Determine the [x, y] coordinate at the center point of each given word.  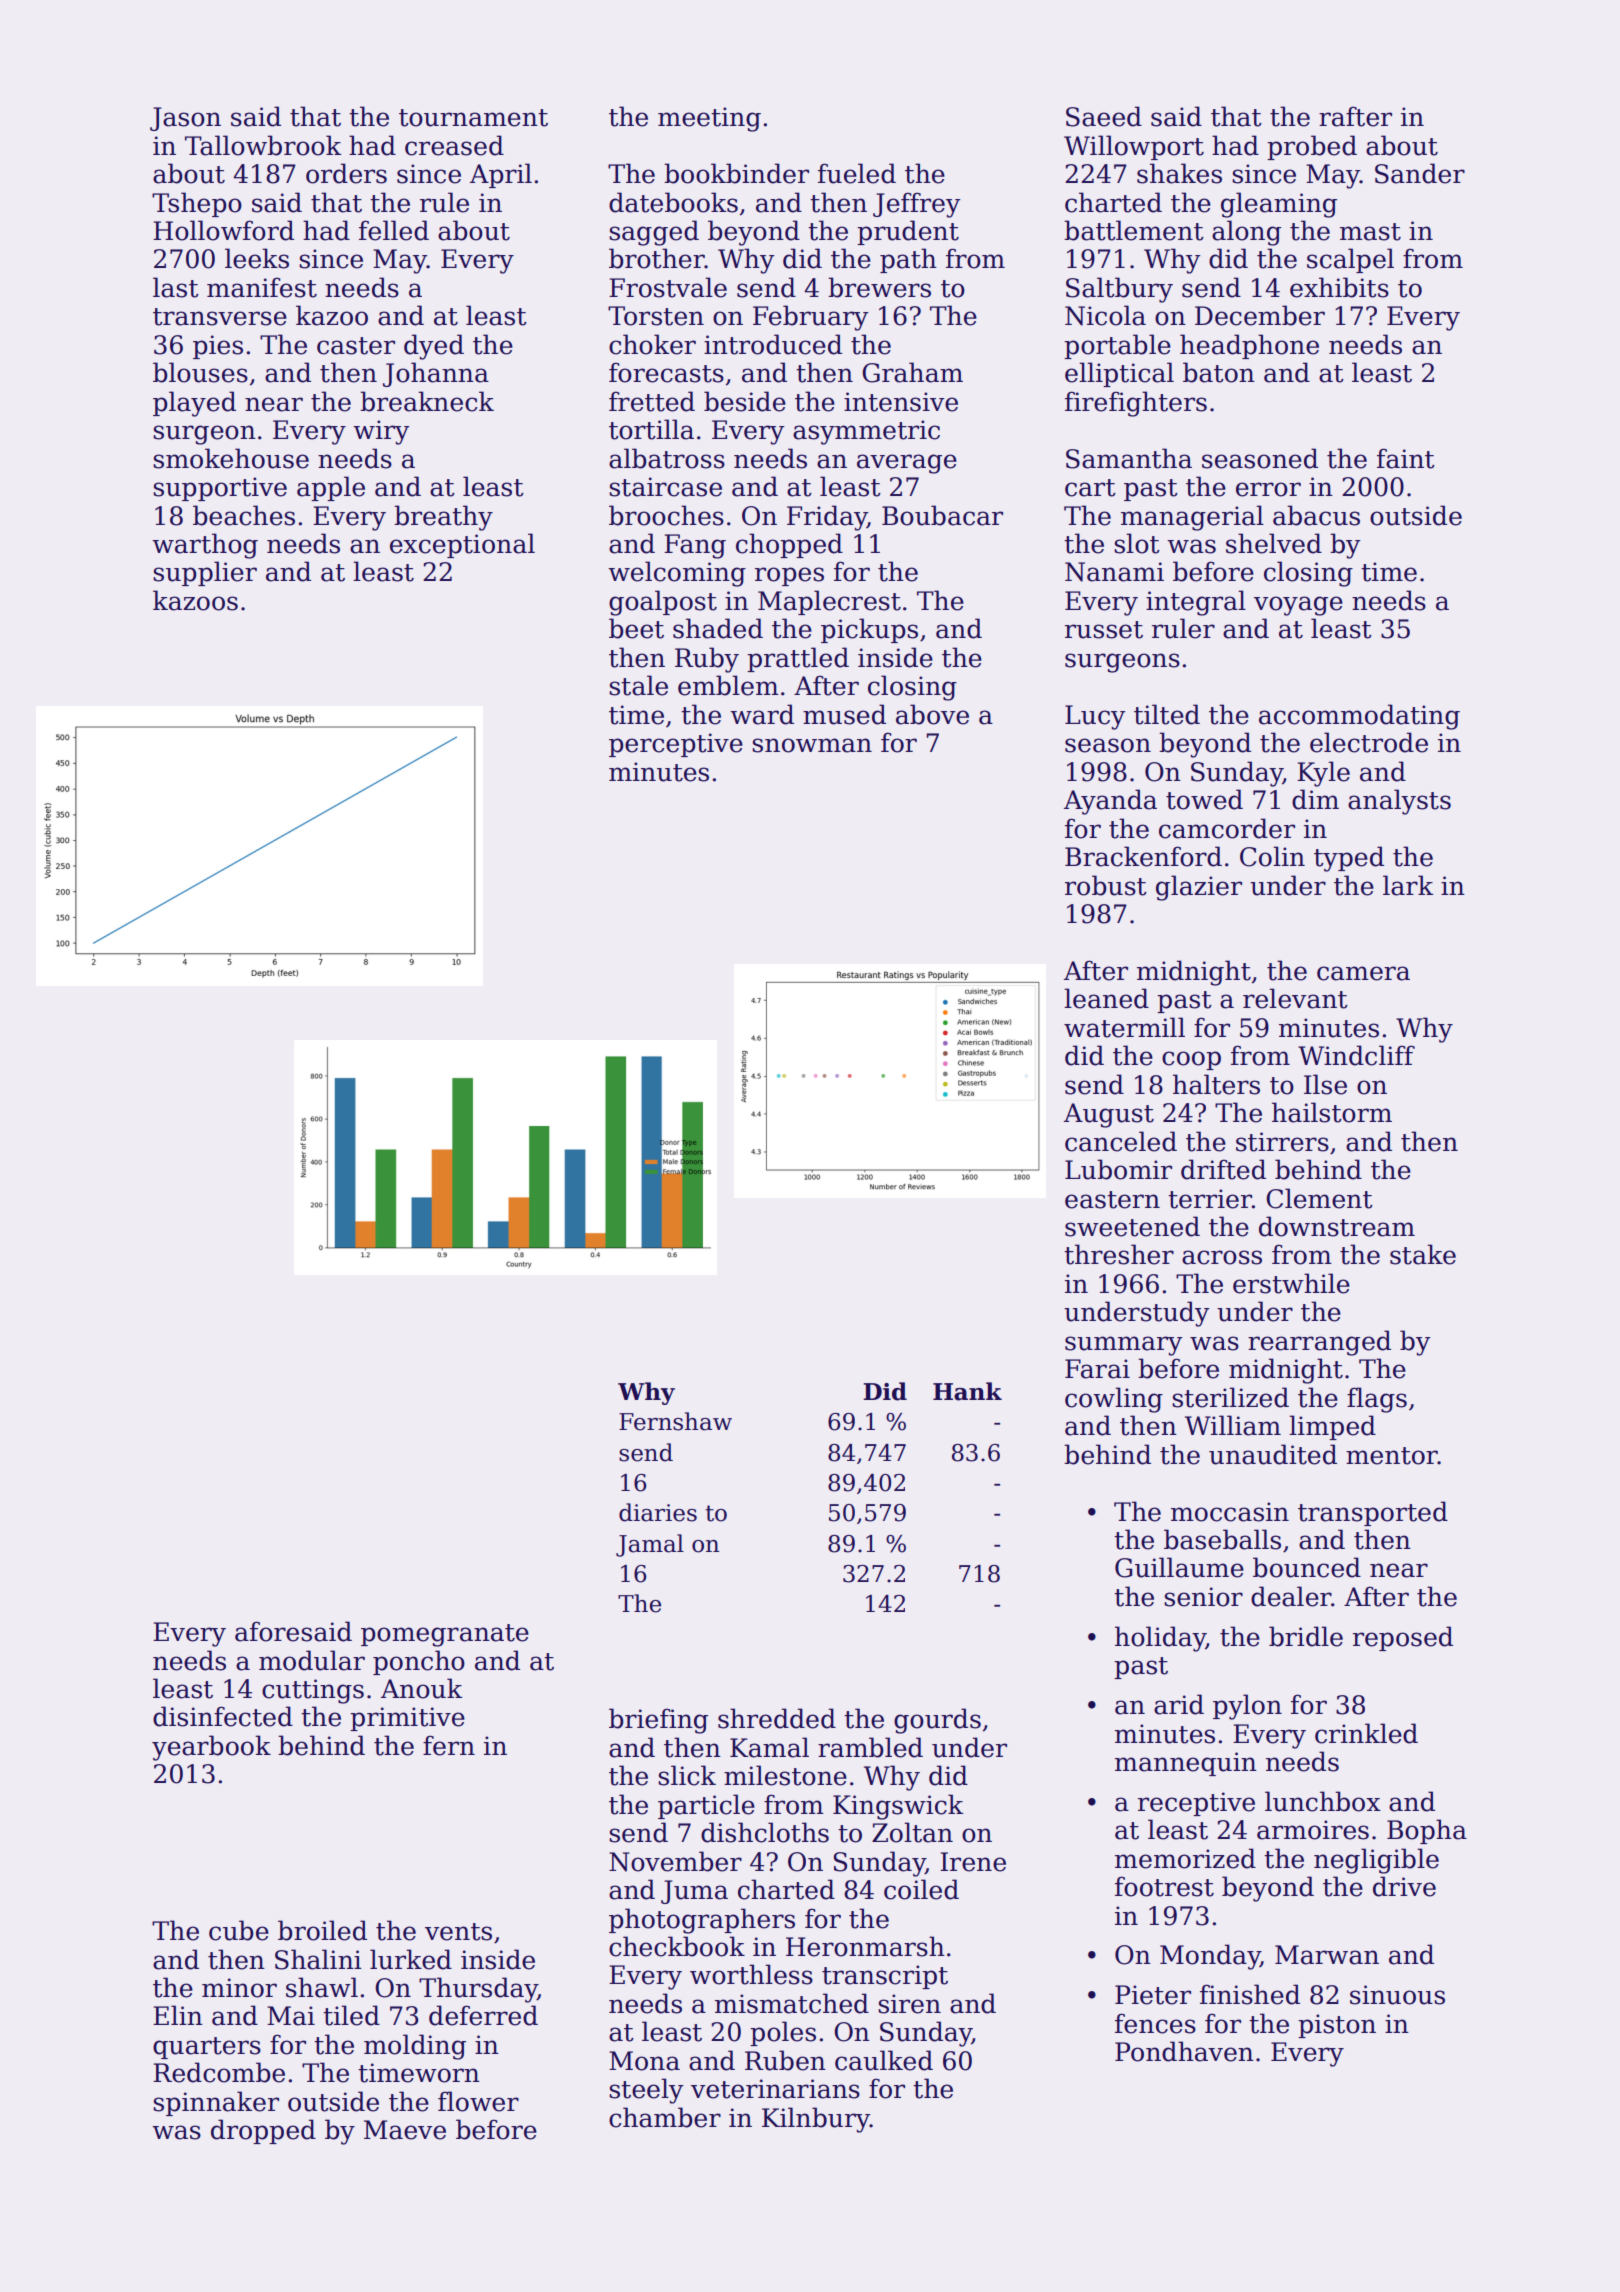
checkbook [677, 1946]
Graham [912, 372]
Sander [1420, 173]
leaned [1106, 998]
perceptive [676, 745]
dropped [263, 2131]
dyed [434, 347]
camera [1363, 973]
